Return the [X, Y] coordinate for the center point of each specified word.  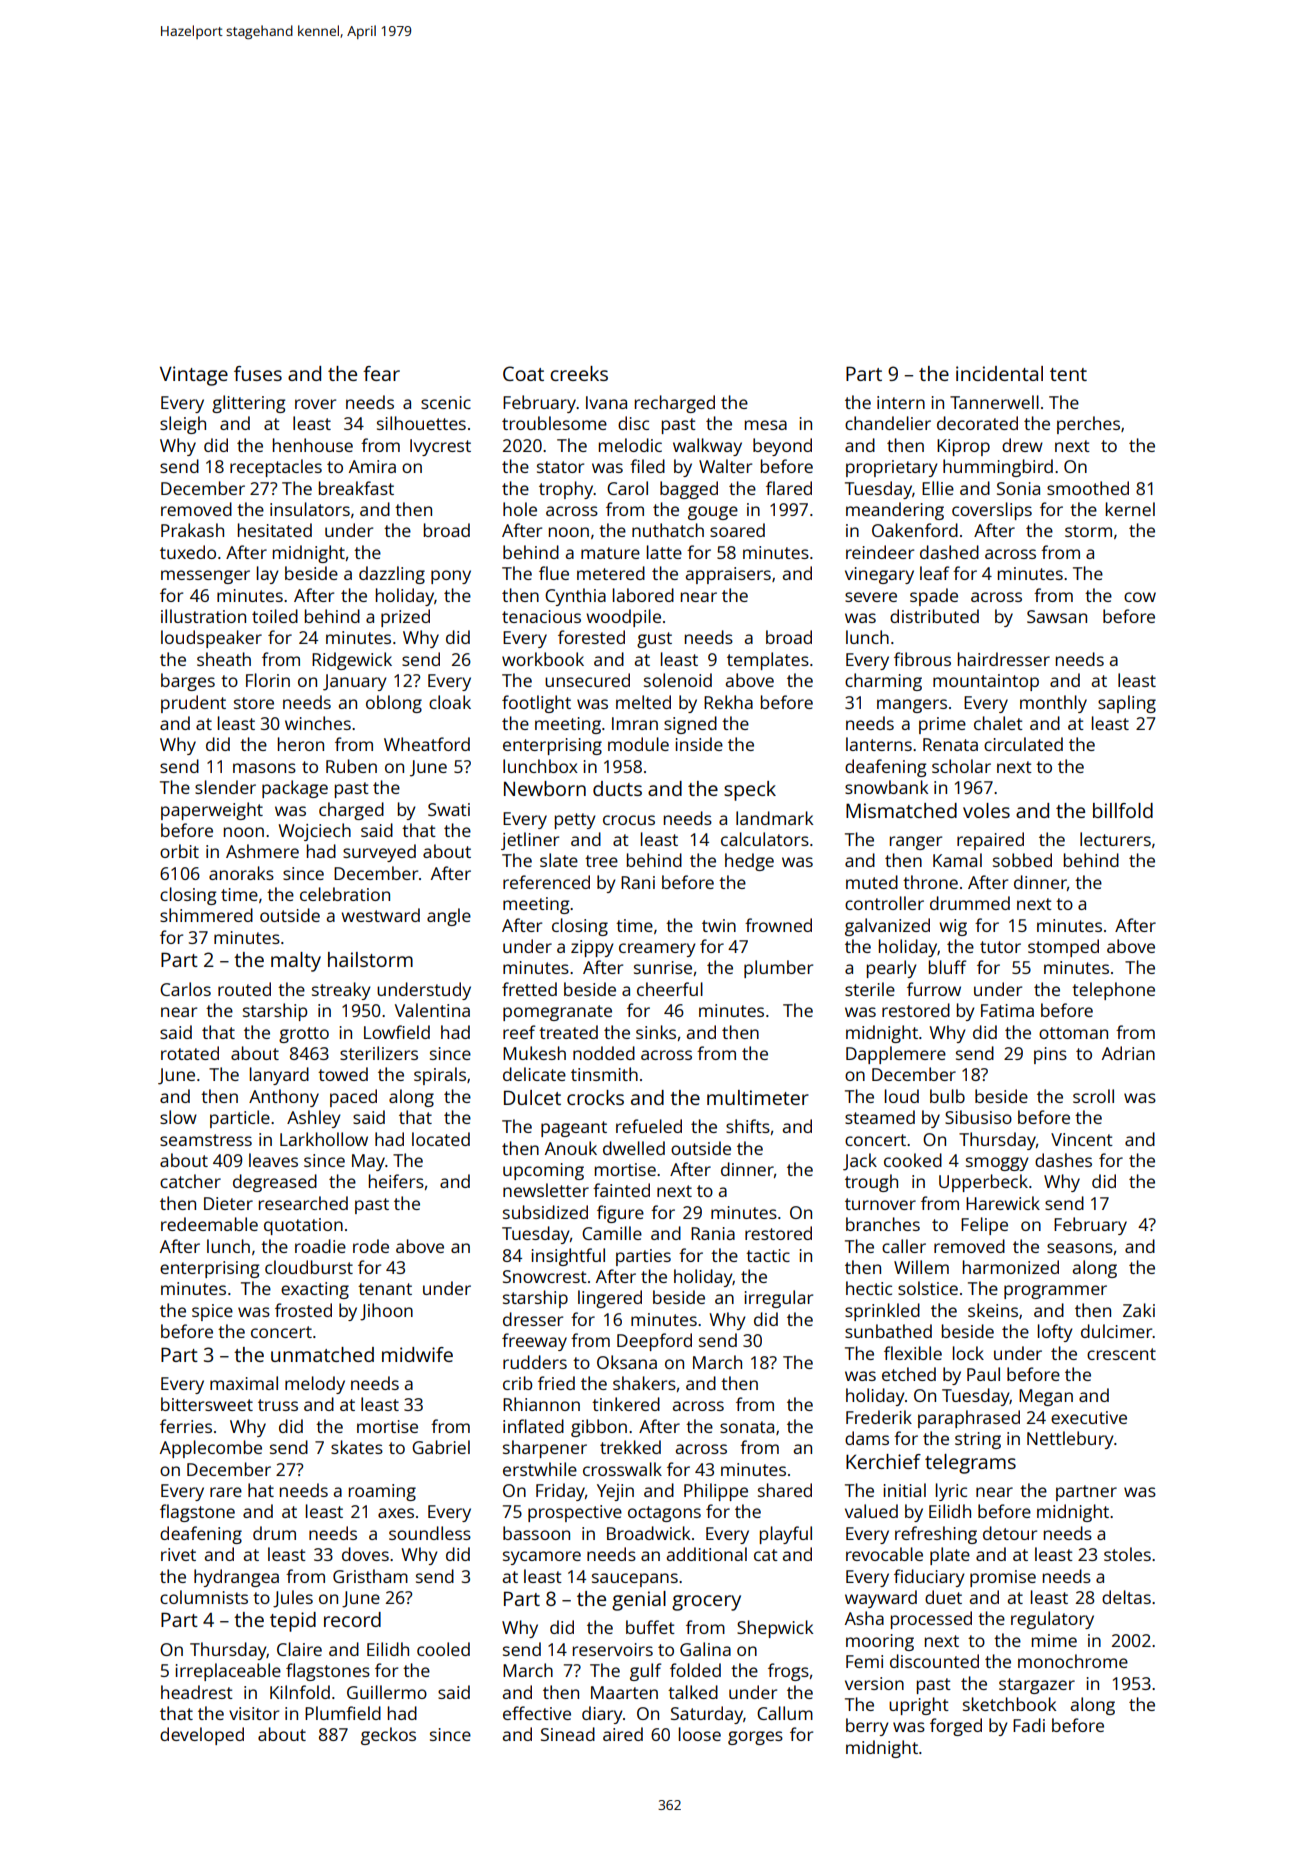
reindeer [880, 552]
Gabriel [441, 1447]
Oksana [627, 1362]
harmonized [1011, 1267]
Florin [268, 680]
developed [202, 1736]
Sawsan [1057, 616]
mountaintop [986, 682]
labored [643, 595]
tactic [768, 1255]
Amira [372, 466]
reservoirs [613, 1649]
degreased [275, 1183]
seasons [1080, 1248]
